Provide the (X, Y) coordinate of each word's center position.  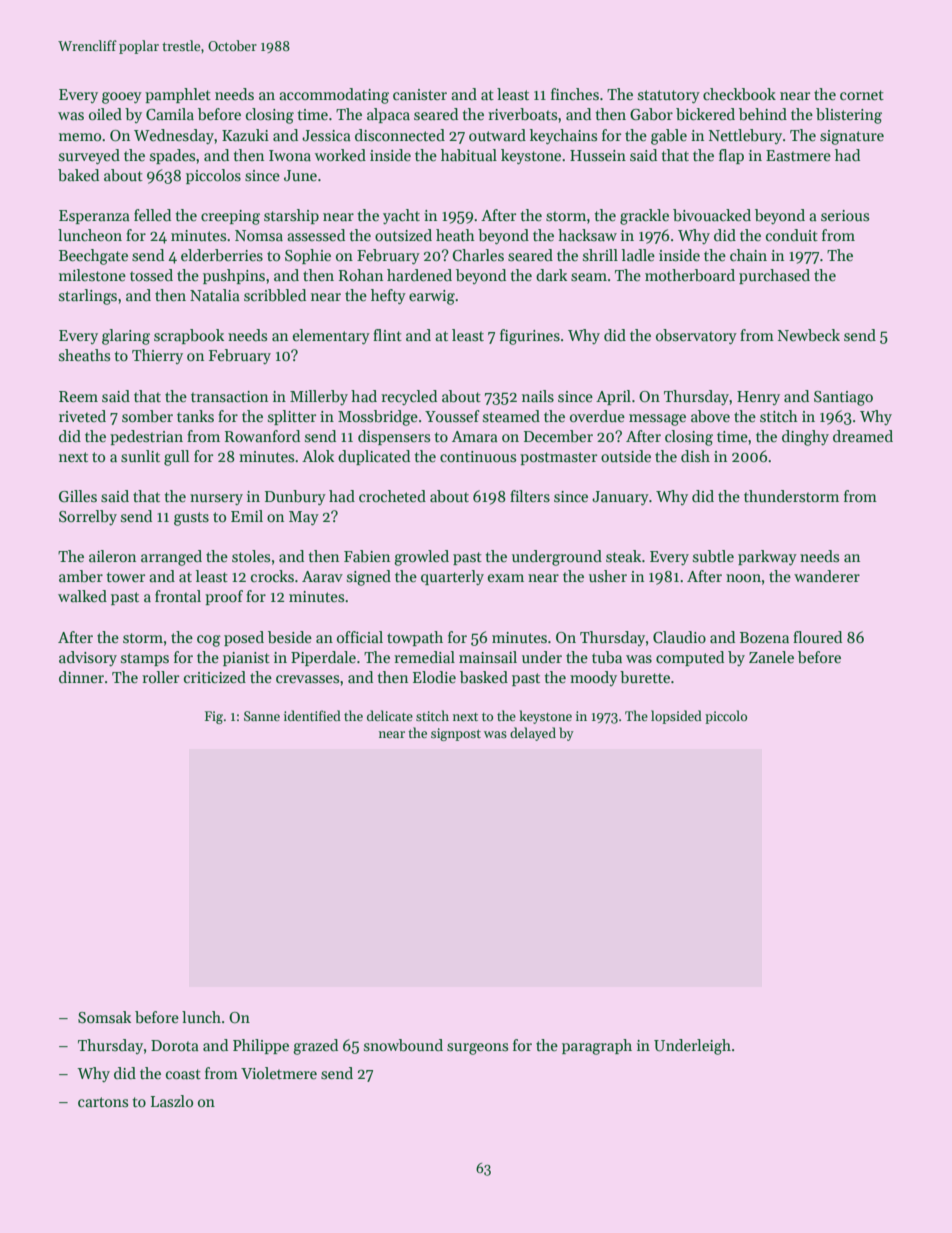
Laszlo (172, 1101)
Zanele (771, 657)
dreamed (863, 436)
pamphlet (178, 95)
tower (125, 577)
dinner (81, 677)
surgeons (477, 1049)
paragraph (597, 1047)
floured (817, 637)
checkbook (739, 94)
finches (575, 94)
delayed (533, 734)
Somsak (104, 1017)
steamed (511, 416)
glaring (126, 337)
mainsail (488, 657)
